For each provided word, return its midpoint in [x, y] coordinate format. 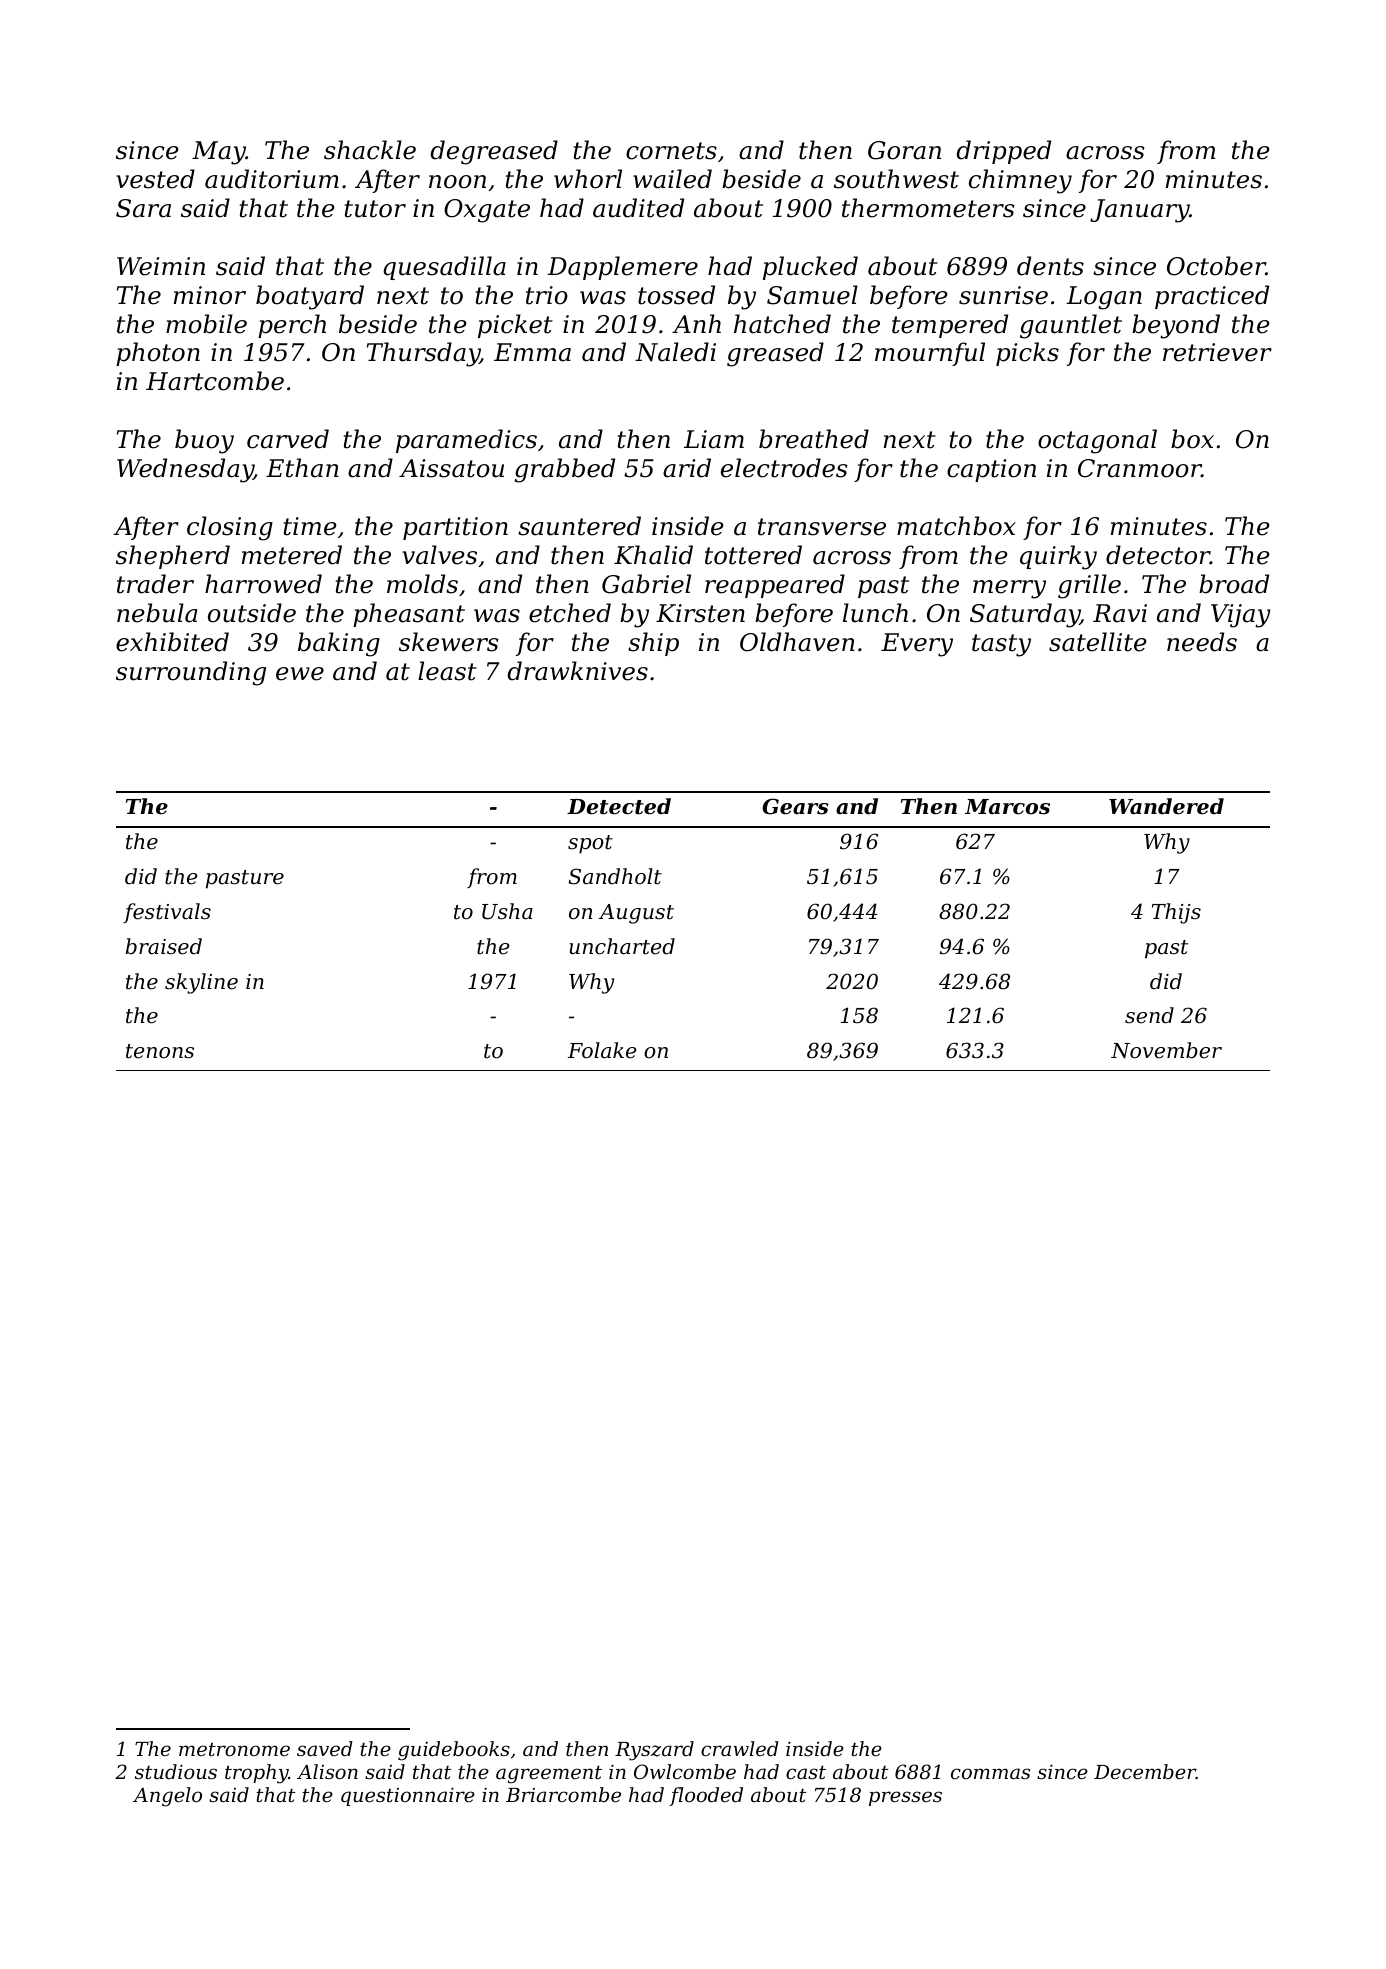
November [1166, 1050]
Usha [507, 911]
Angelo [167, 1797]
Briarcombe [563, 1794]
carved [288, 439]
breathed [814, 439]
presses [905, 1798]
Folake [602, 1050]
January [1140, 211]
